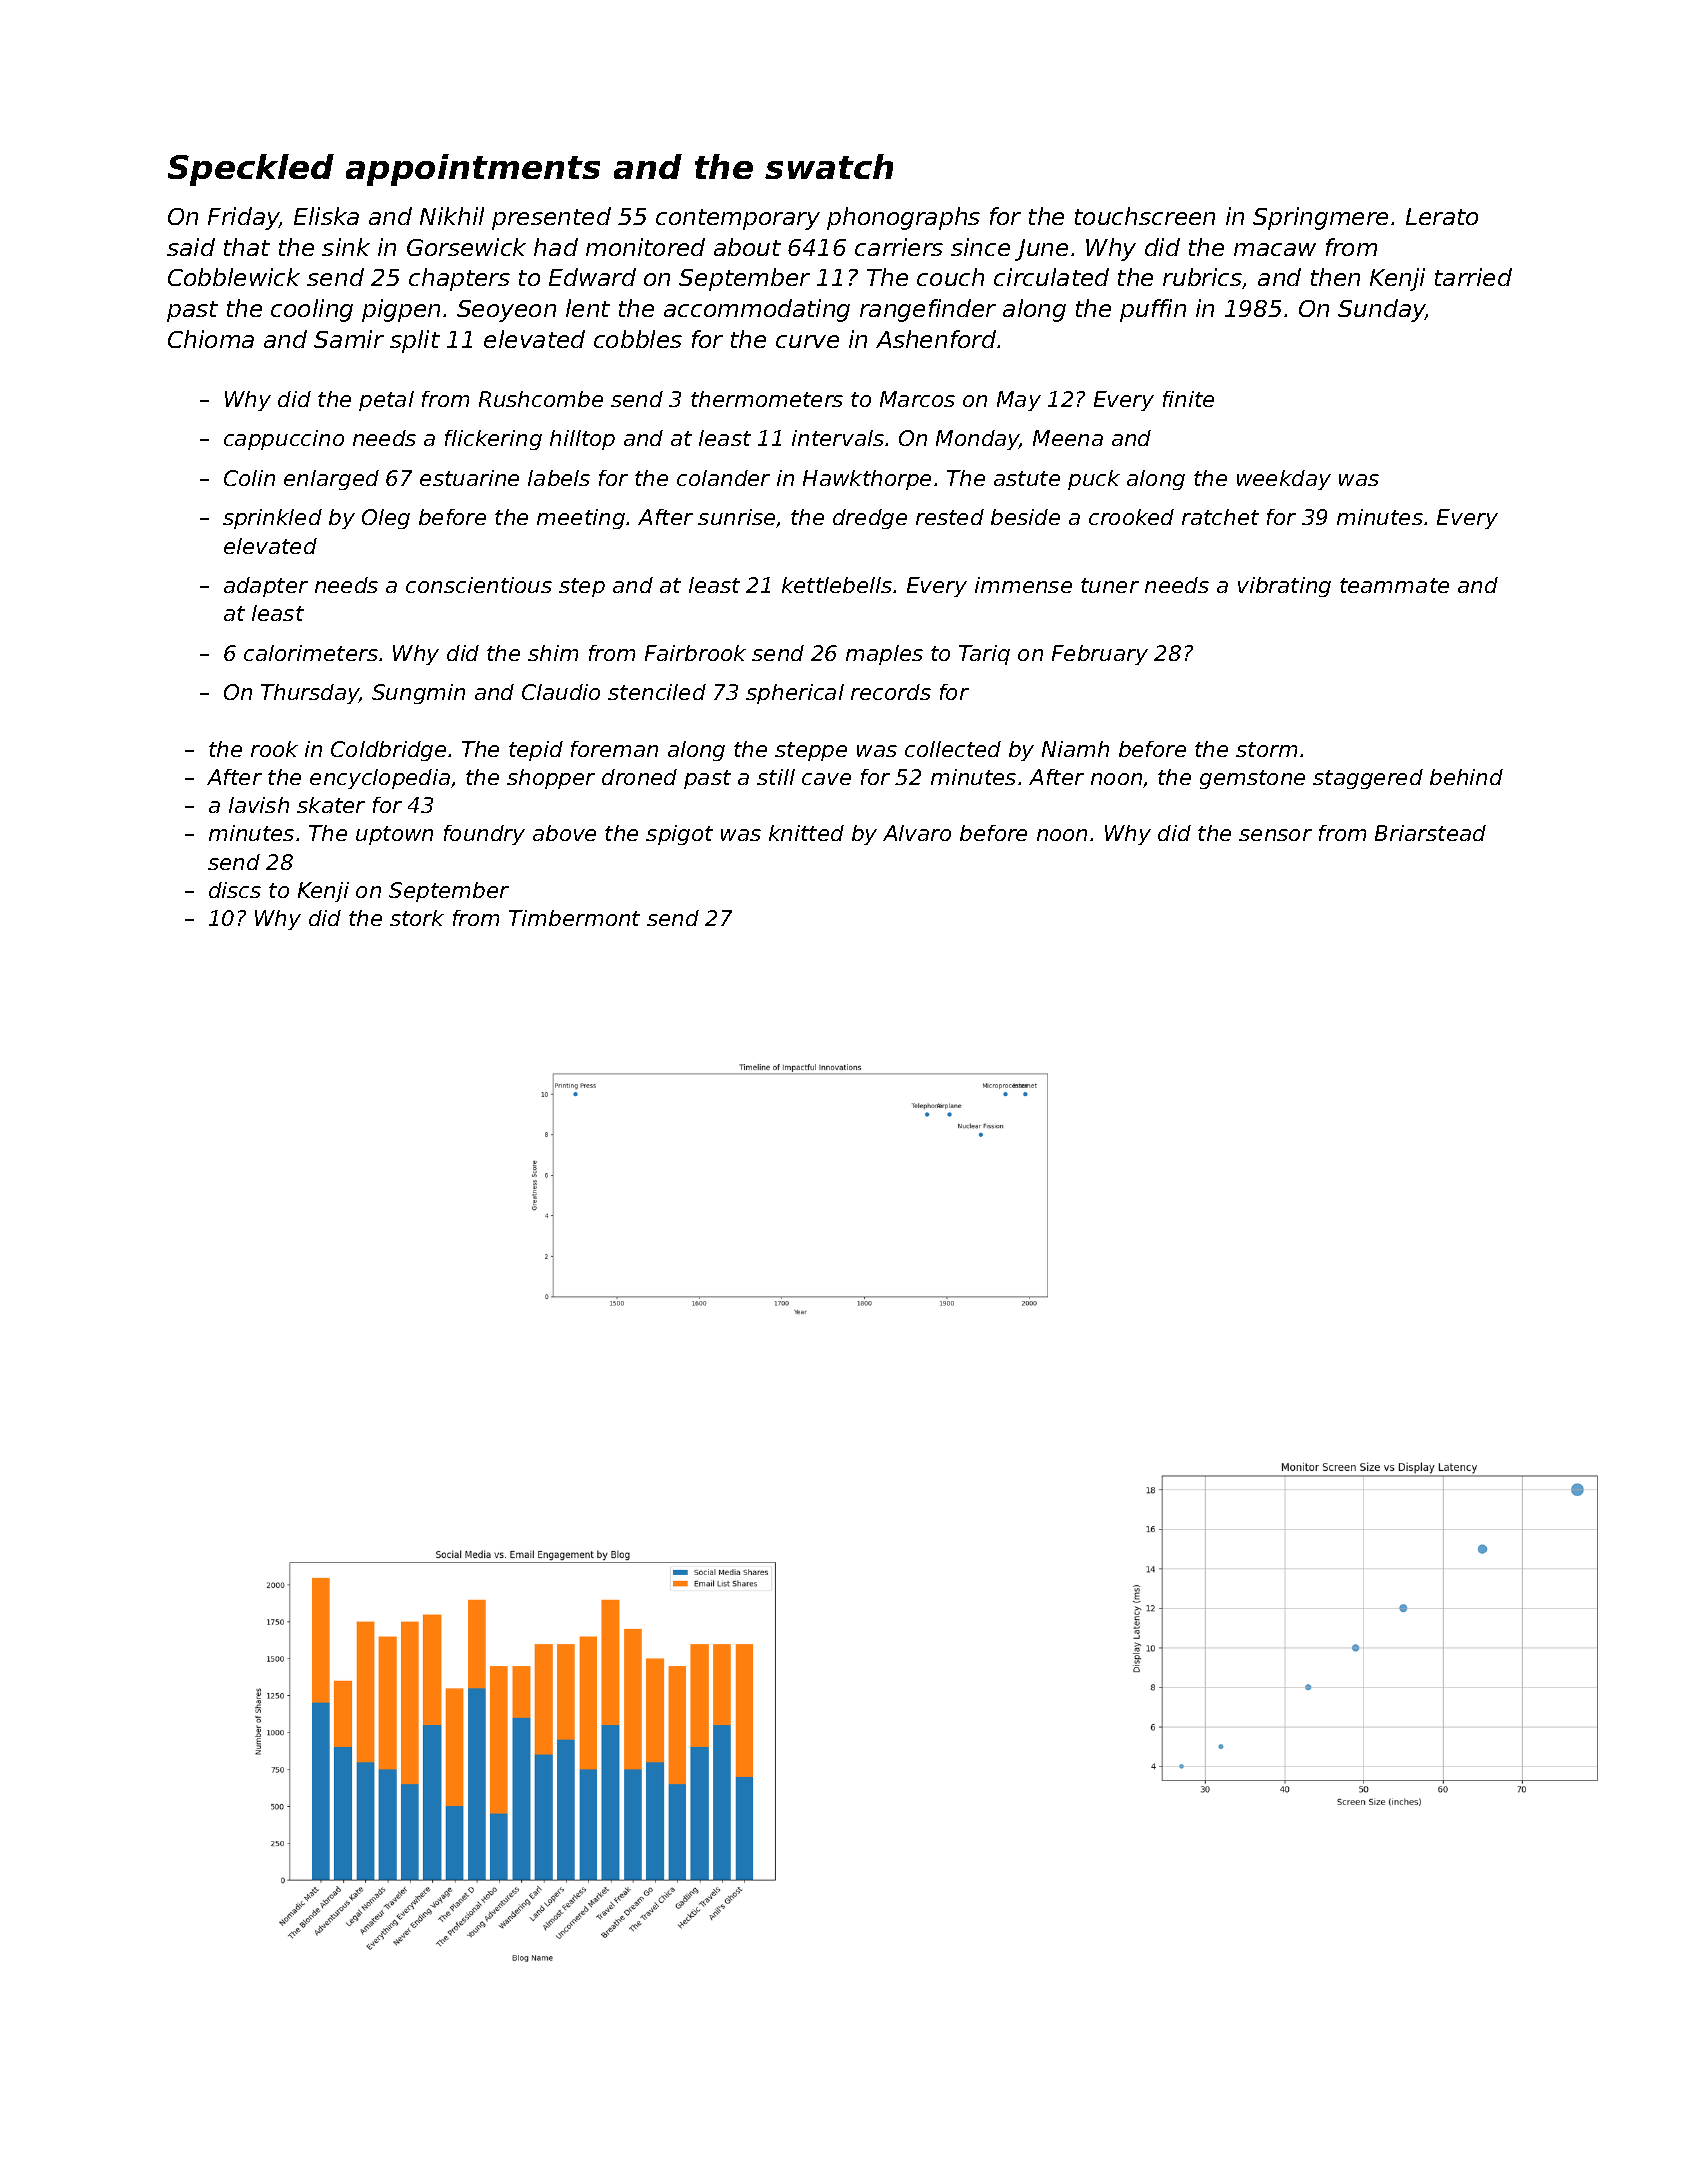 This screenshot has width=1683, height=2178. Describe the element at coordinates (1442, 216) in the screenshot. I see `Lerato` at that location.
